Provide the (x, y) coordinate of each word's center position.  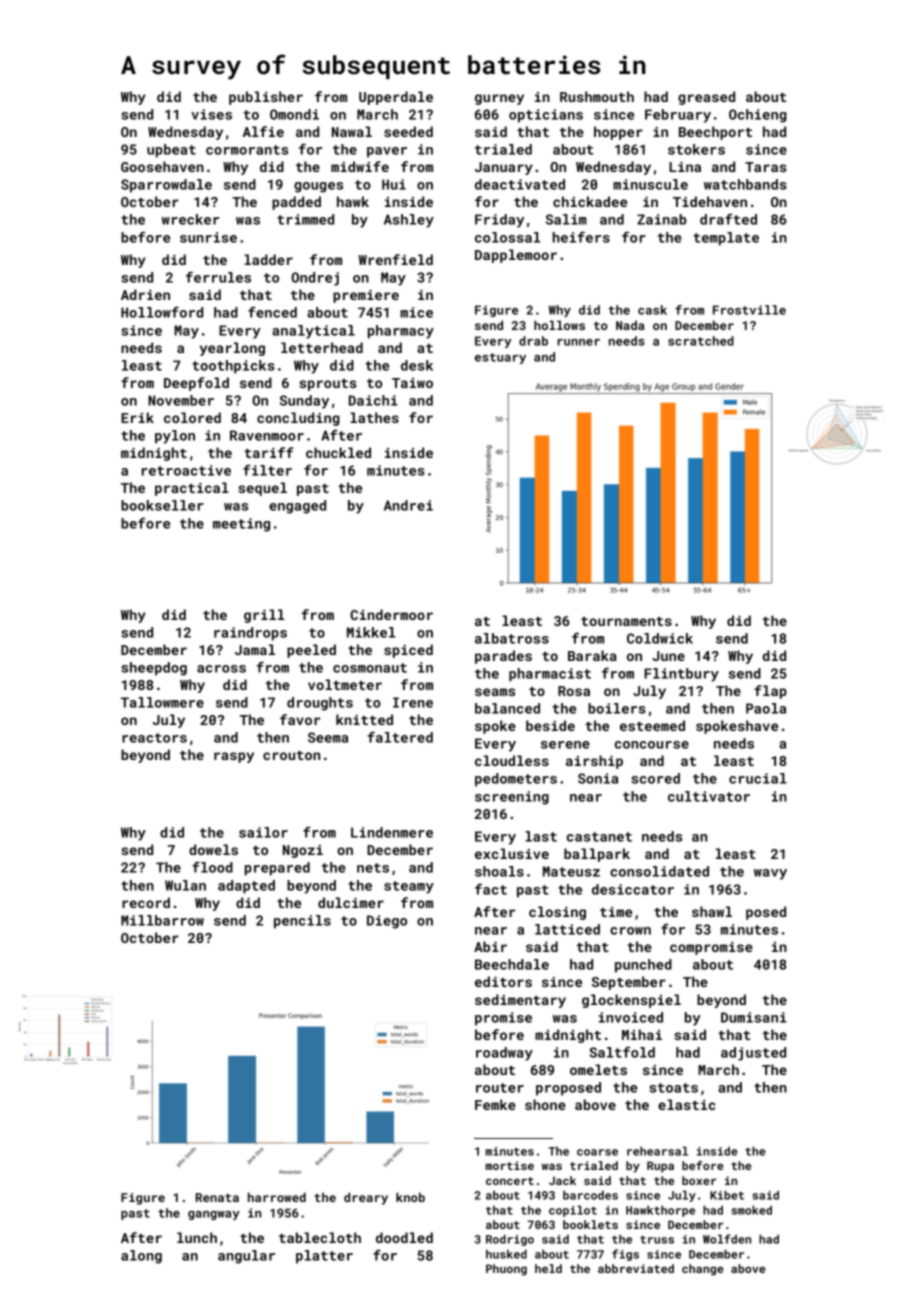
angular (246, 1257)
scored (655, 778)
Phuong (506, 1270)
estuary (500, 358)
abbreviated (636, 1268)
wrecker (190, 219)
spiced (408, 651)
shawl (712, 911)
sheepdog (154, 669)
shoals (499, 871)
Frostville (749, 310)
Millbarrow (162, 920)
